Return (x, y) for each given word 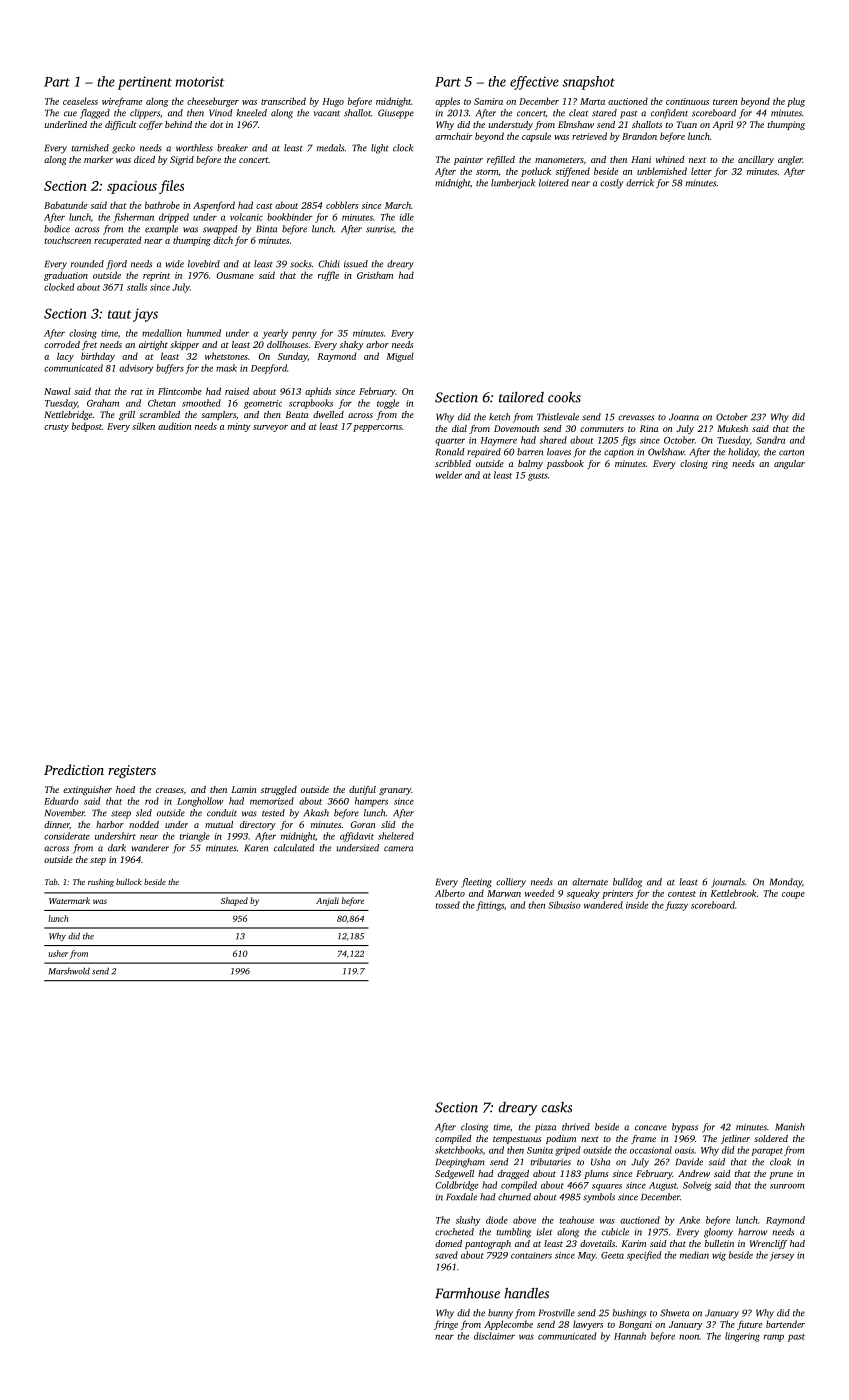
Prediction (74, 769)
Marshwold (69, 971)
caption (619, 453)
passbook (565, 464)
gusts (538, 477)
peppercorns (377, 428)
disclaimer (494, 1336)
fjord (116, 265)
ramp (774, 1338)
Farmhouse (467, 1293)
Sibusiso (564, 905)
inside (637, 905)
